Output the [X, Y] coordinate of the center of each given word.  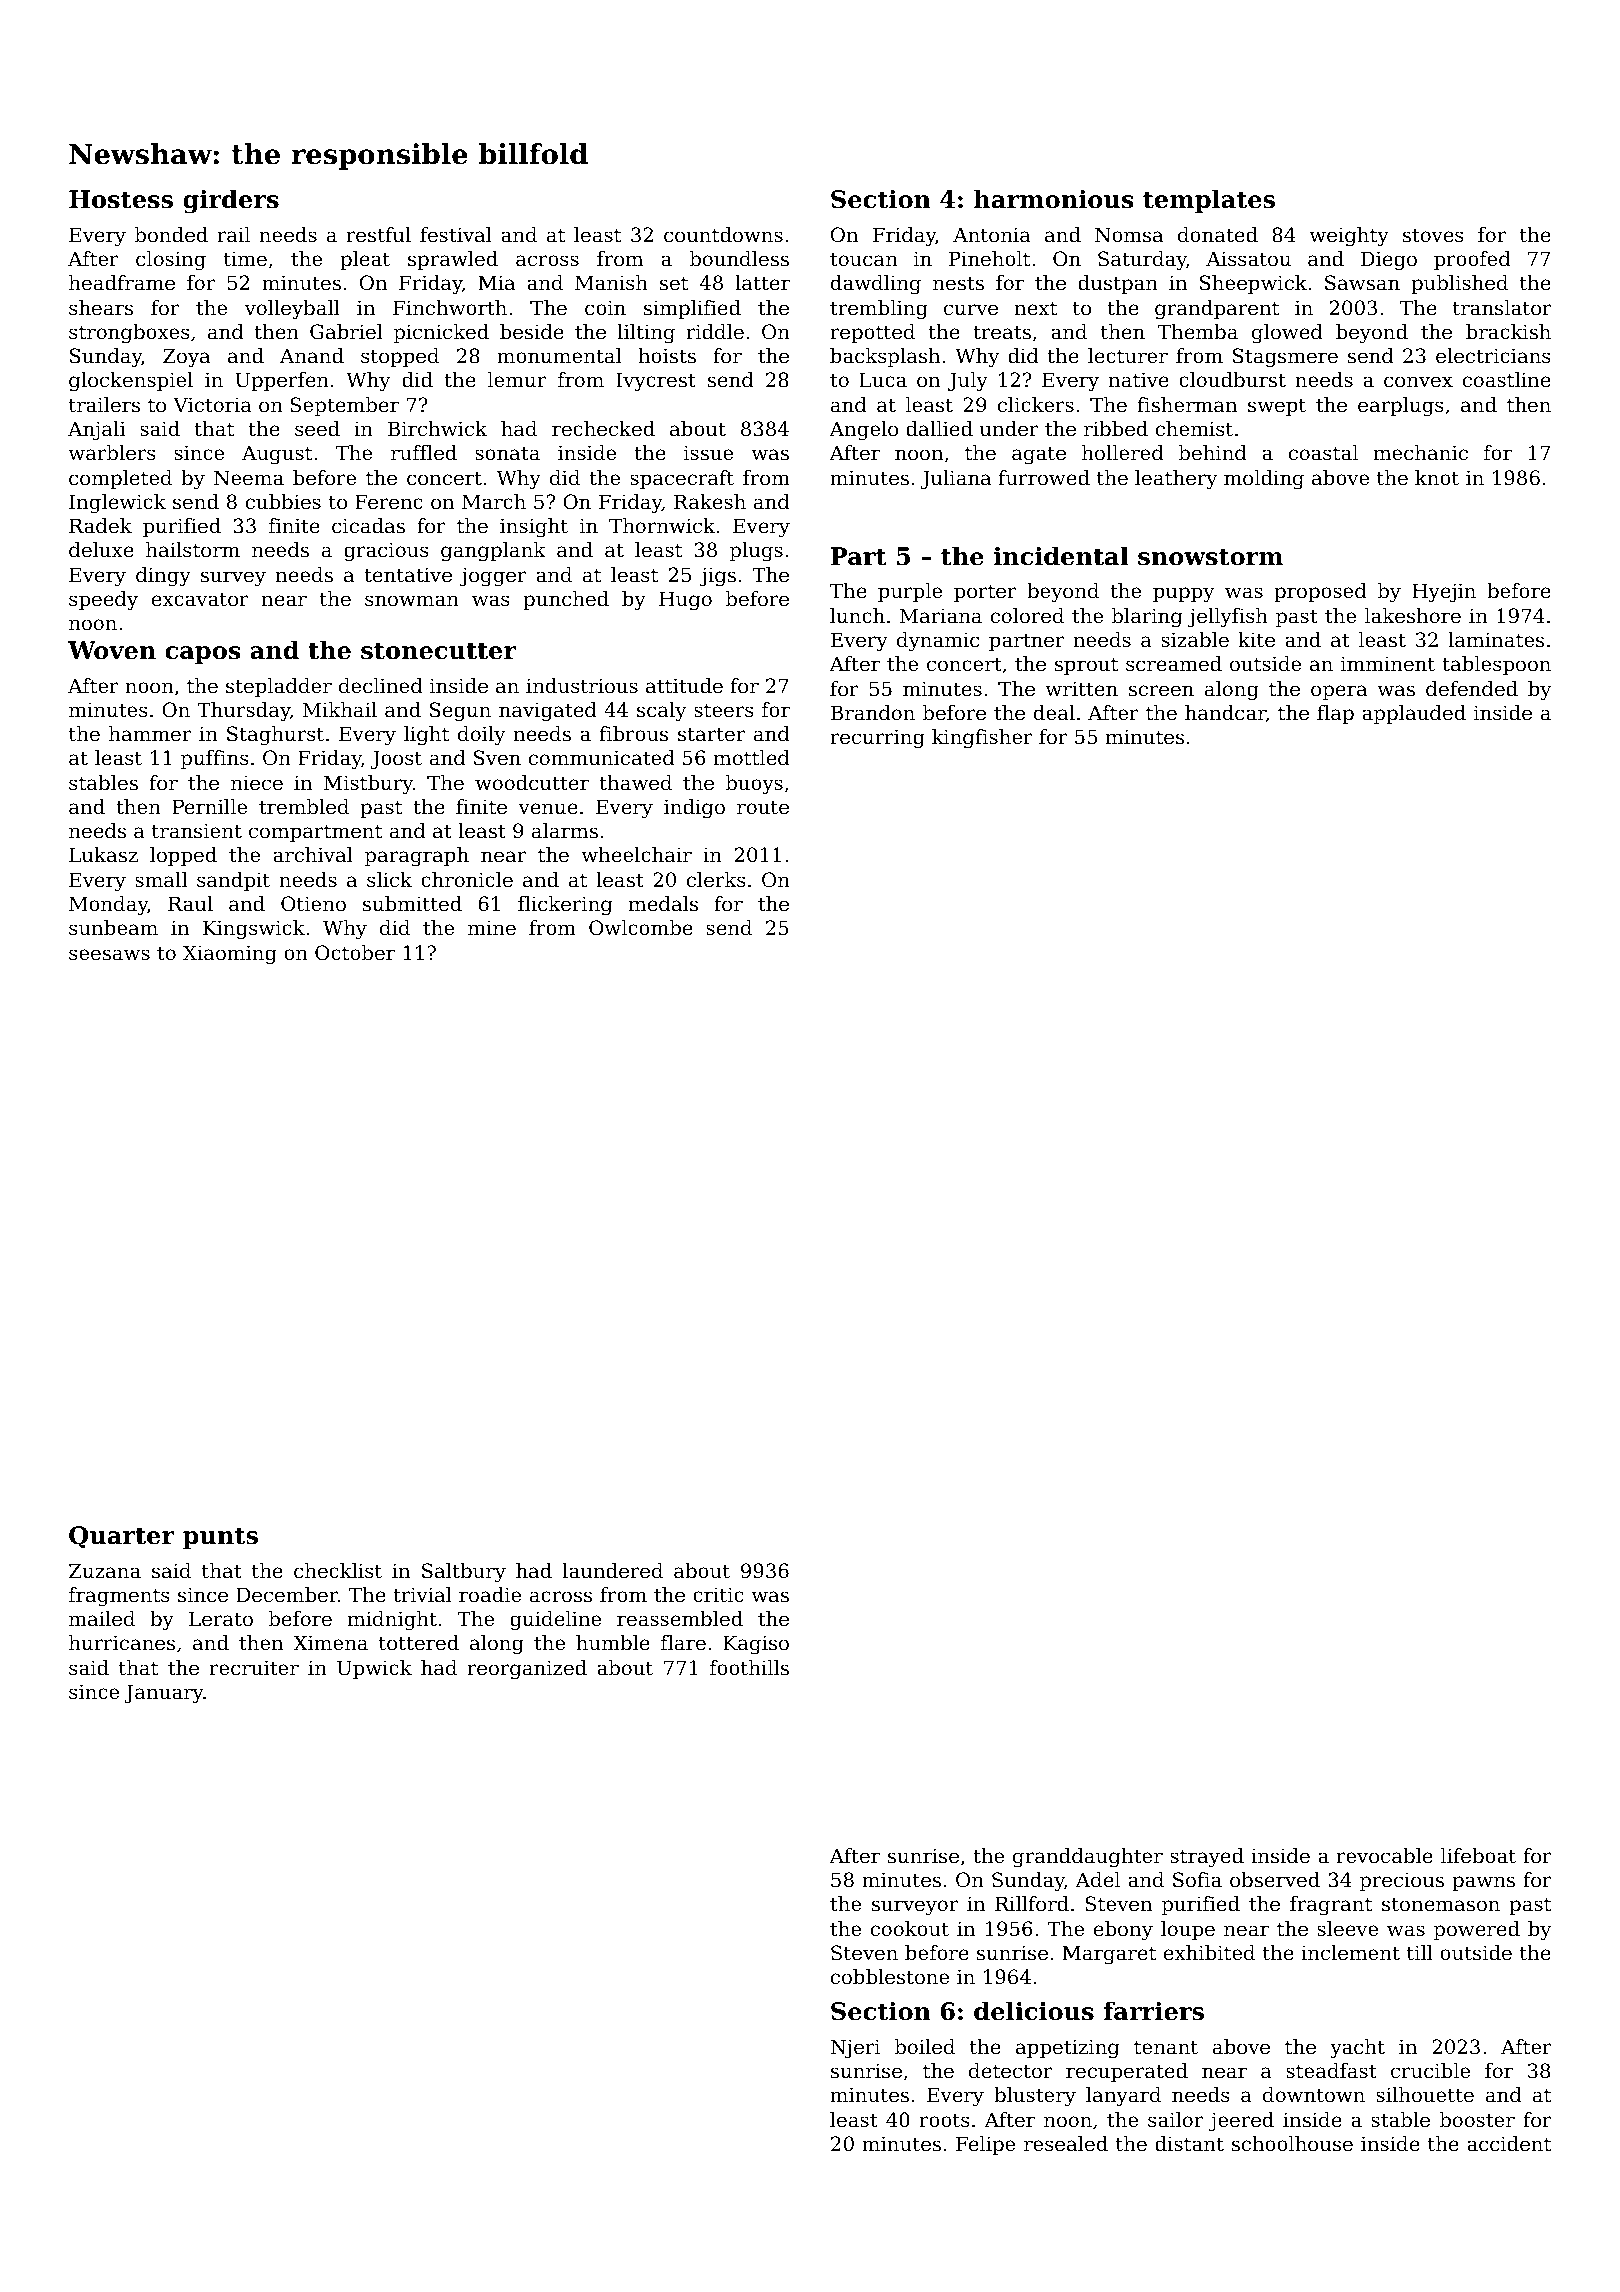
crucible [1430, 2071]
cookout [910, 1929]
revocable [1385, 1856]
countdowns [723, 235]
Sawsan [1362, 283]
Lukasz [103, 855]
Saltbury [464, 1573]
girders [231, 201]
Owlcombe [641, 928]
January [163, 1694]
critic [718, 1595]
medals [663, 904]
